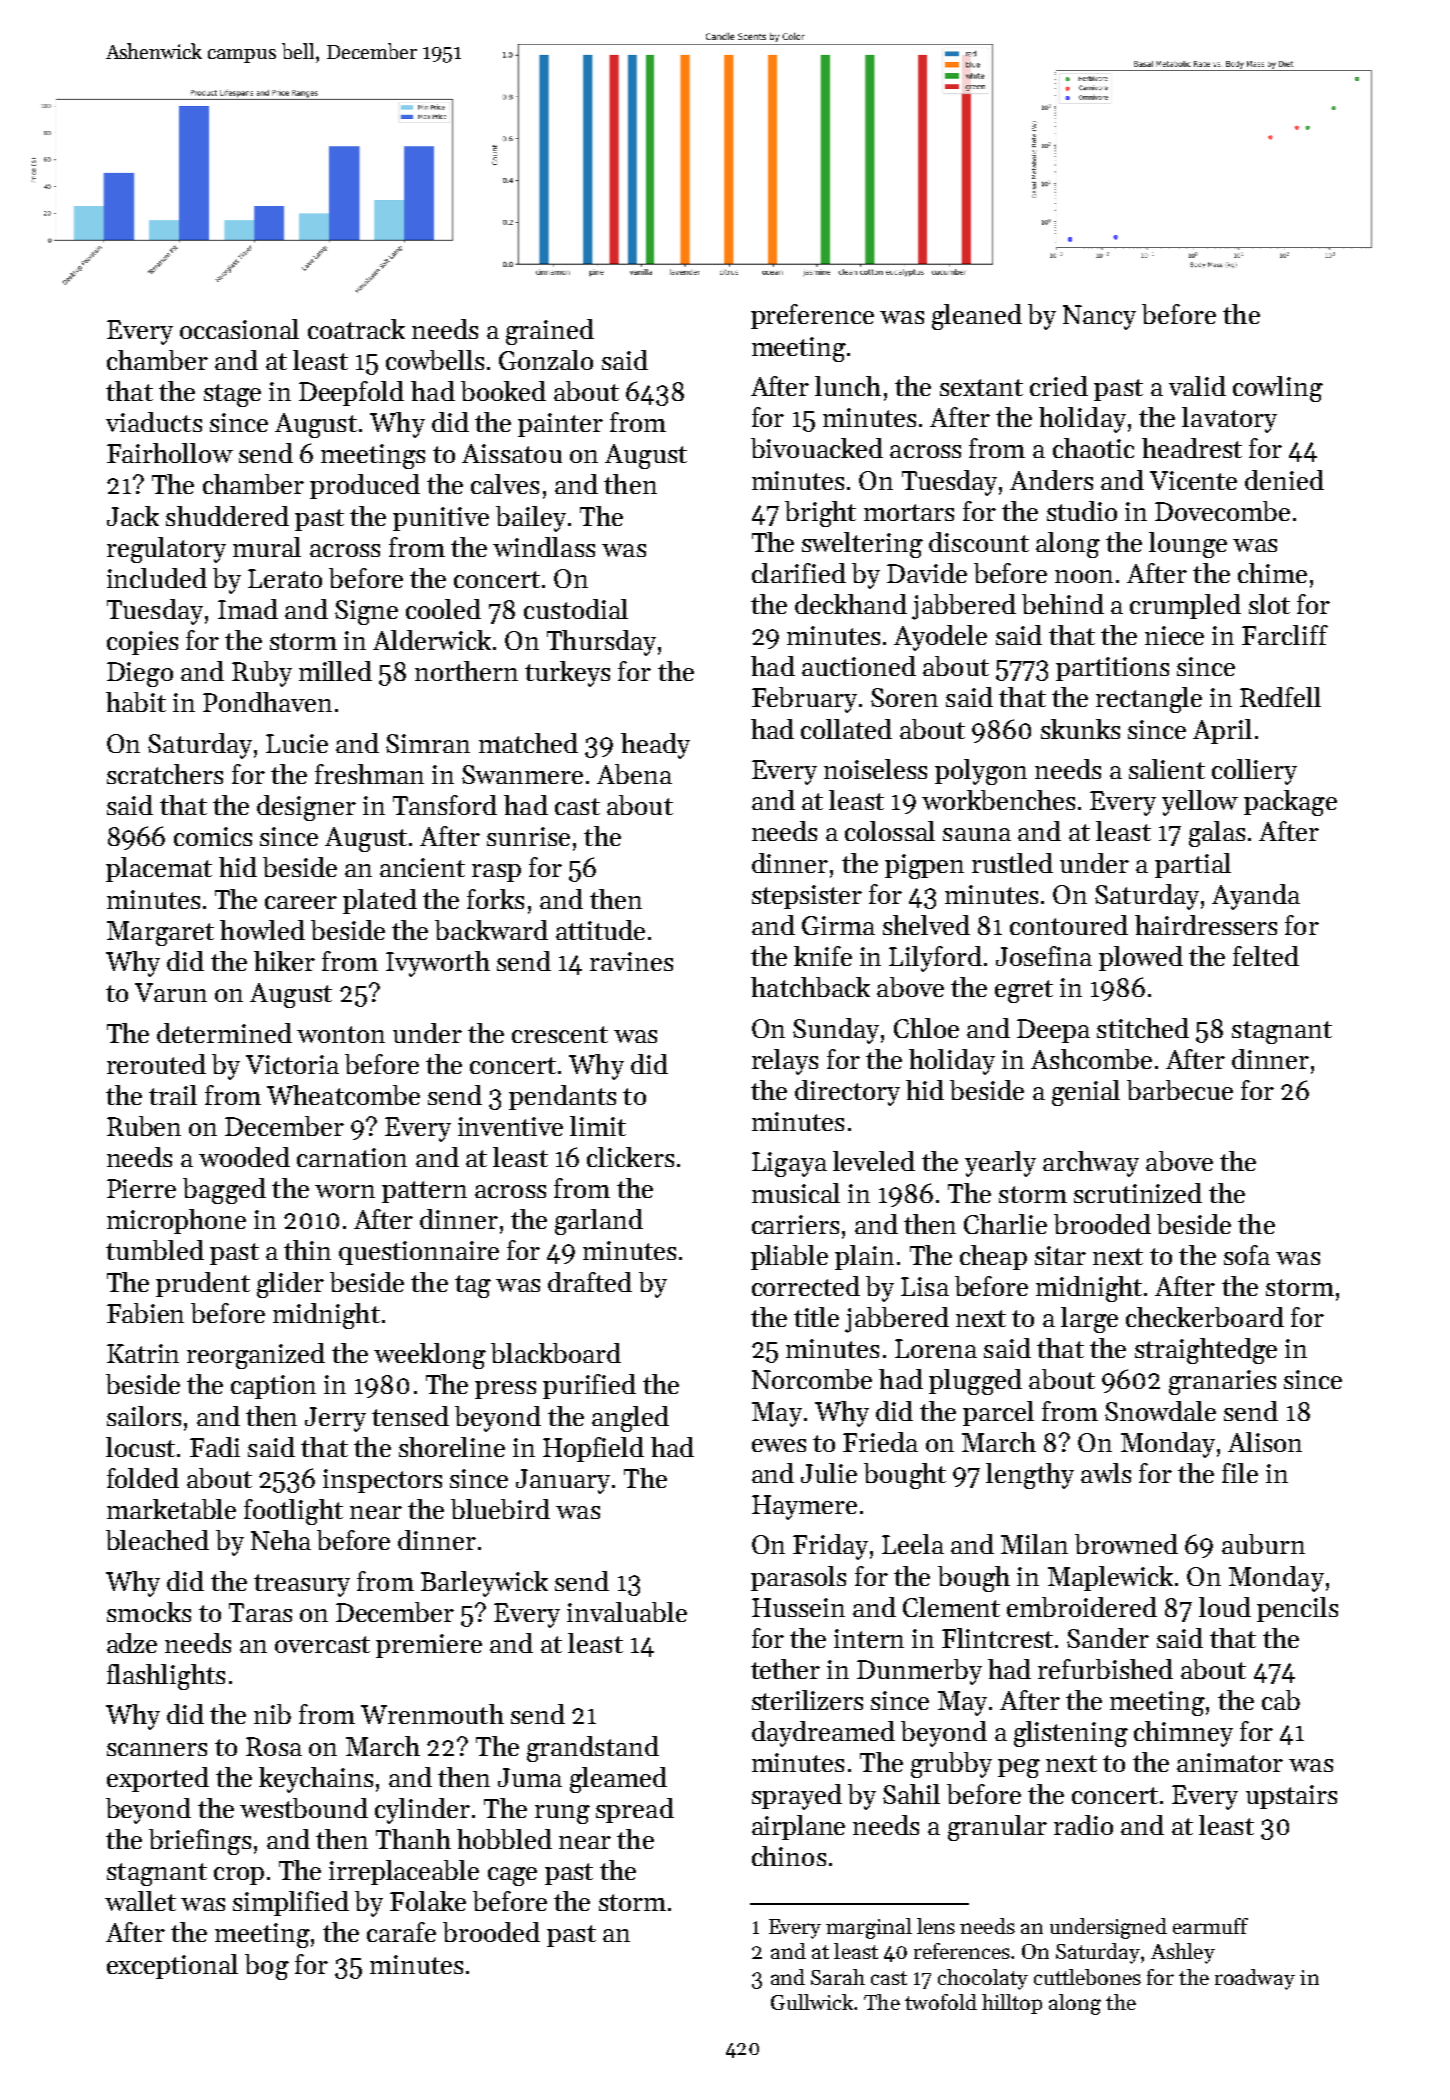 This screenshot has width=1450, height=2100. I want to click on Folake, so click(428, 1901).
